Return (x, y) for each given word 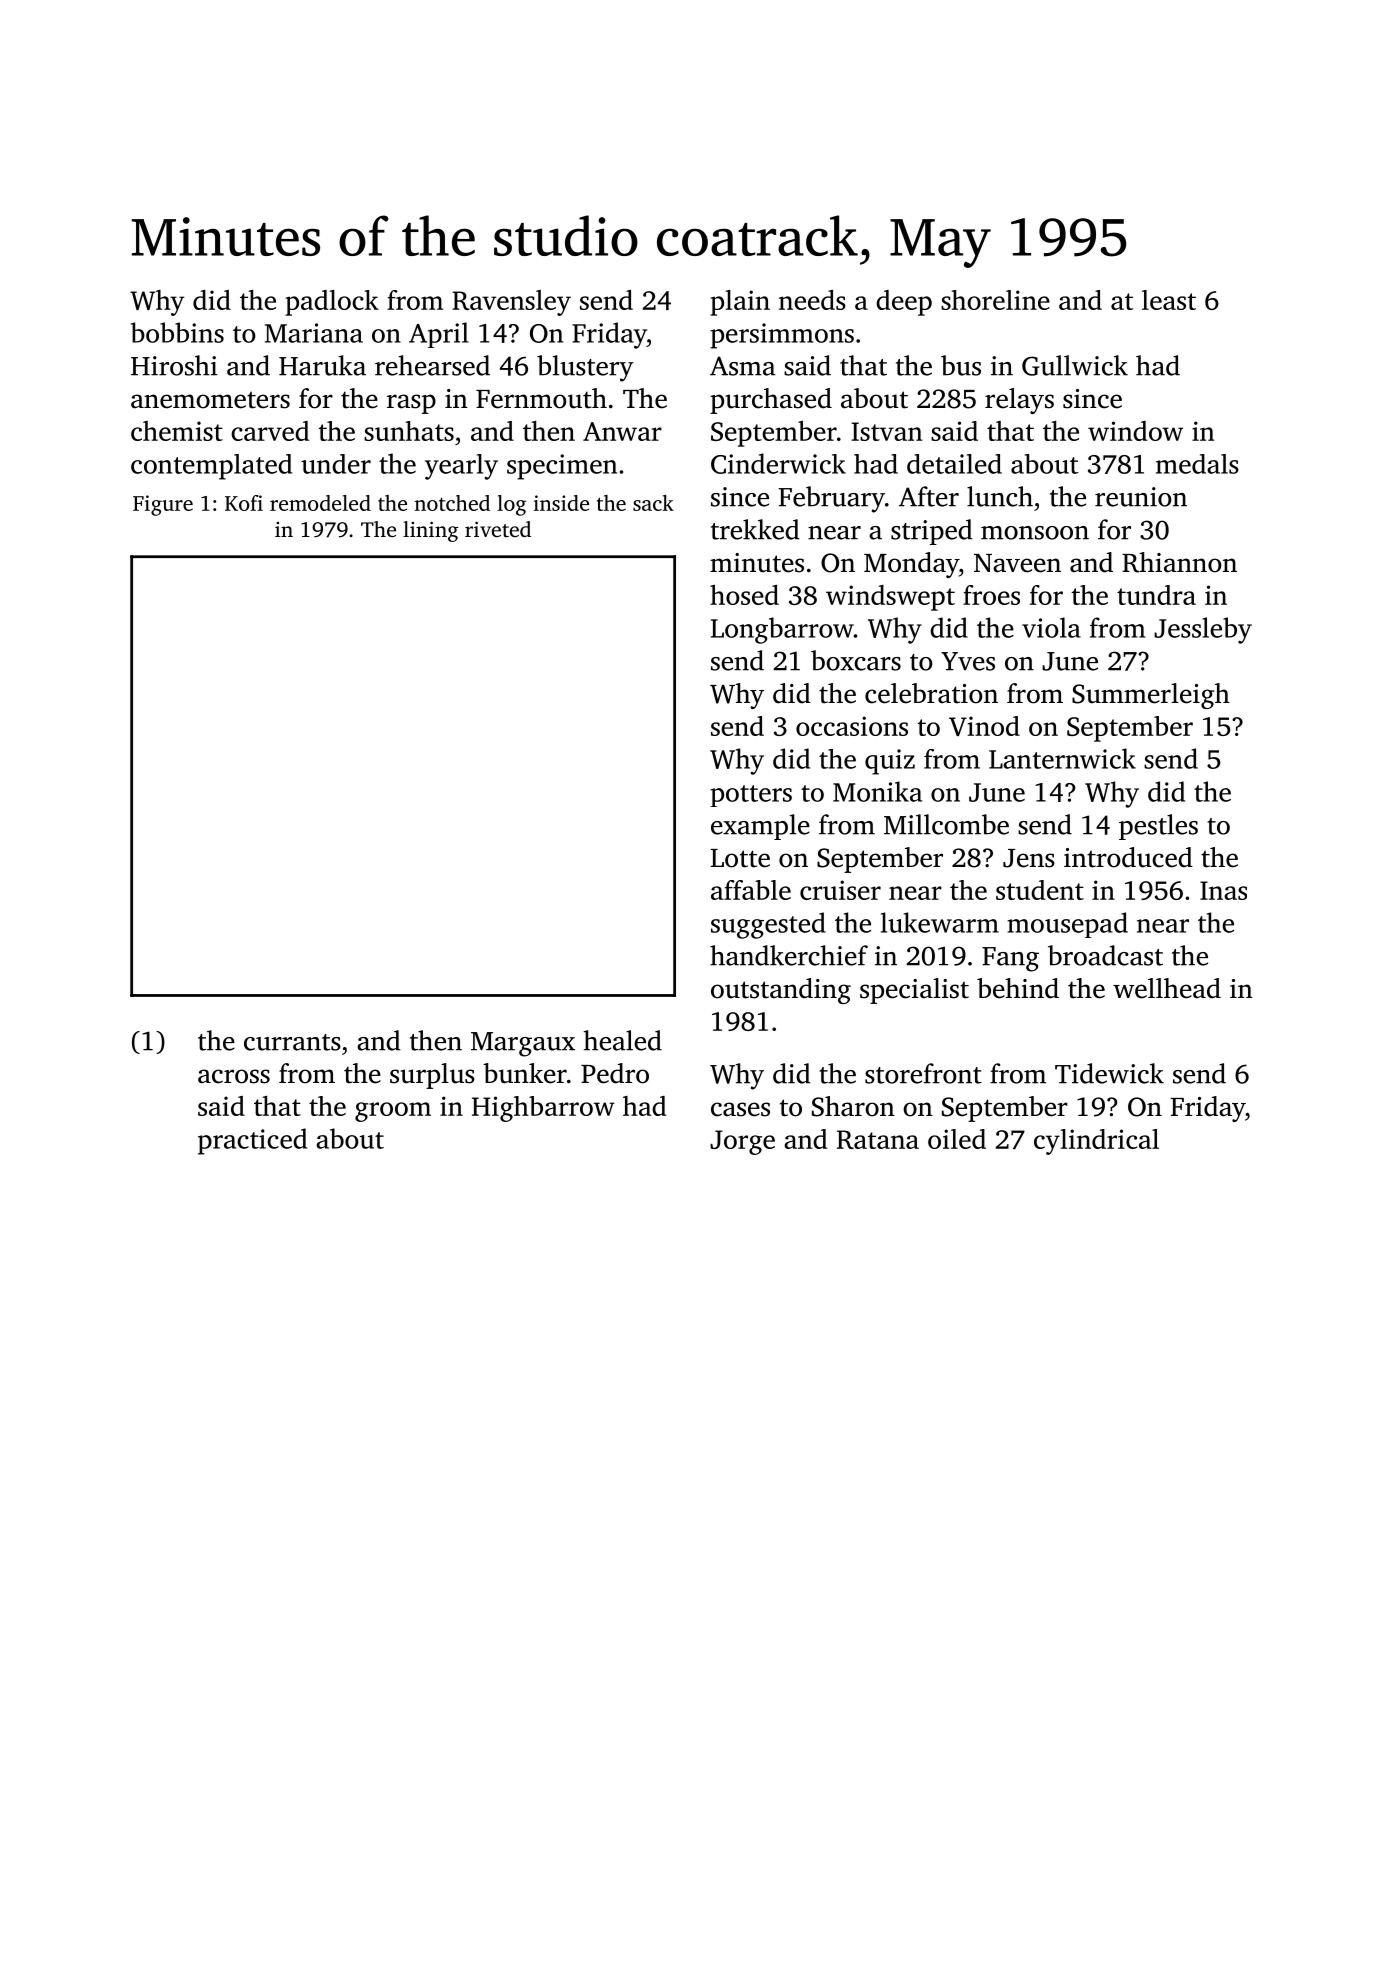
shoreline (995, 300)
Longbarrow (782, 630)
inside (561, 503)
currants (292, 1042)
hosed (744, 595)
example (760, 827)
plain (740, 303)
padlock (332, 303)
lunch (1000, 496)
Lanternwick (1062, 758)
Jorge (742, 1142)
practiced (252, 1141)
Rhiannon (1179, 562)
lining (431, 531)
